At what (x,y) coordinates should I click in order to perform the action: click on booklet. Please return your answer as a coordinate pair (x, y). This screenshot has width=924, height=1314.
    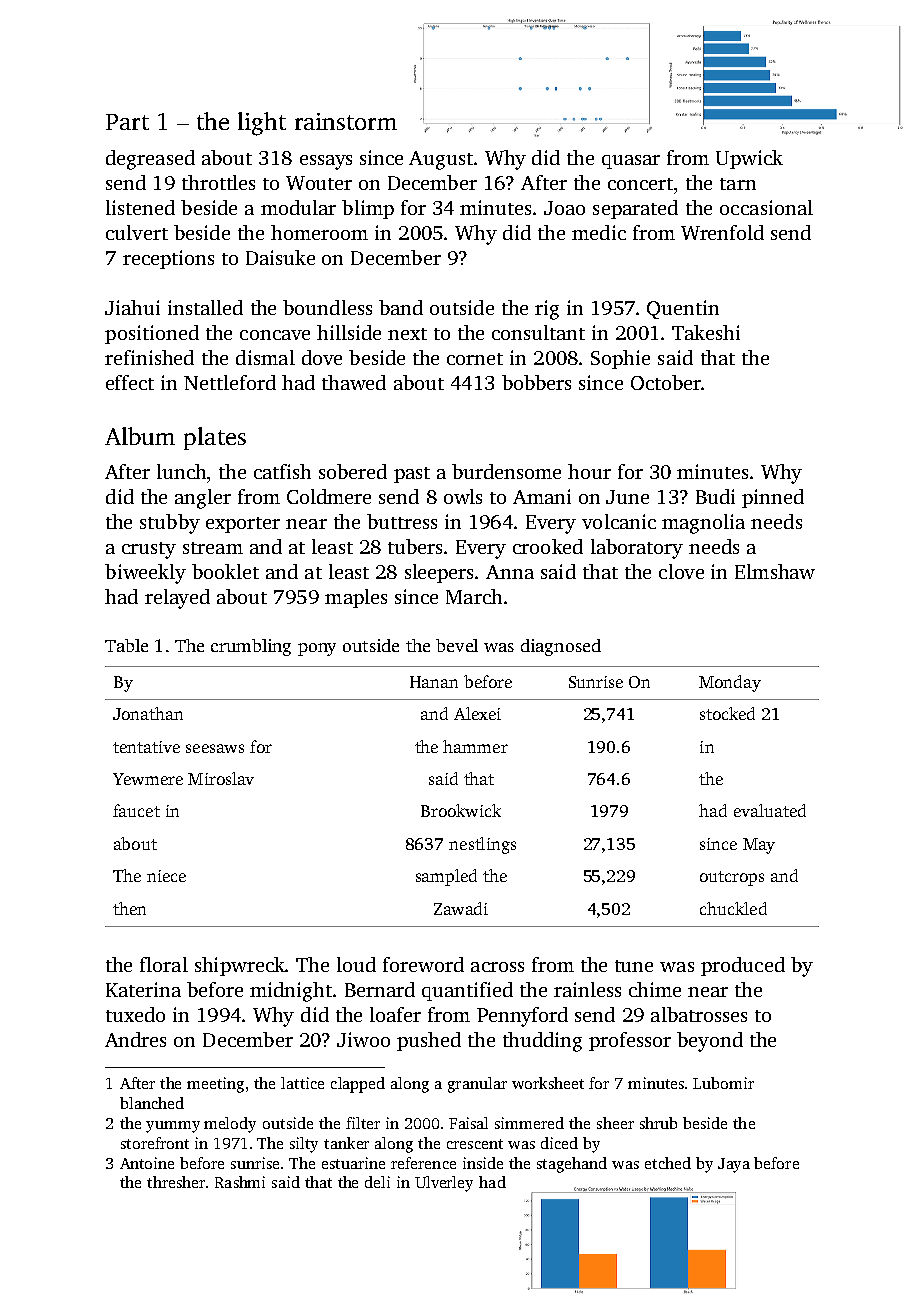
    Looking at the image, I should click on (225, 571).
